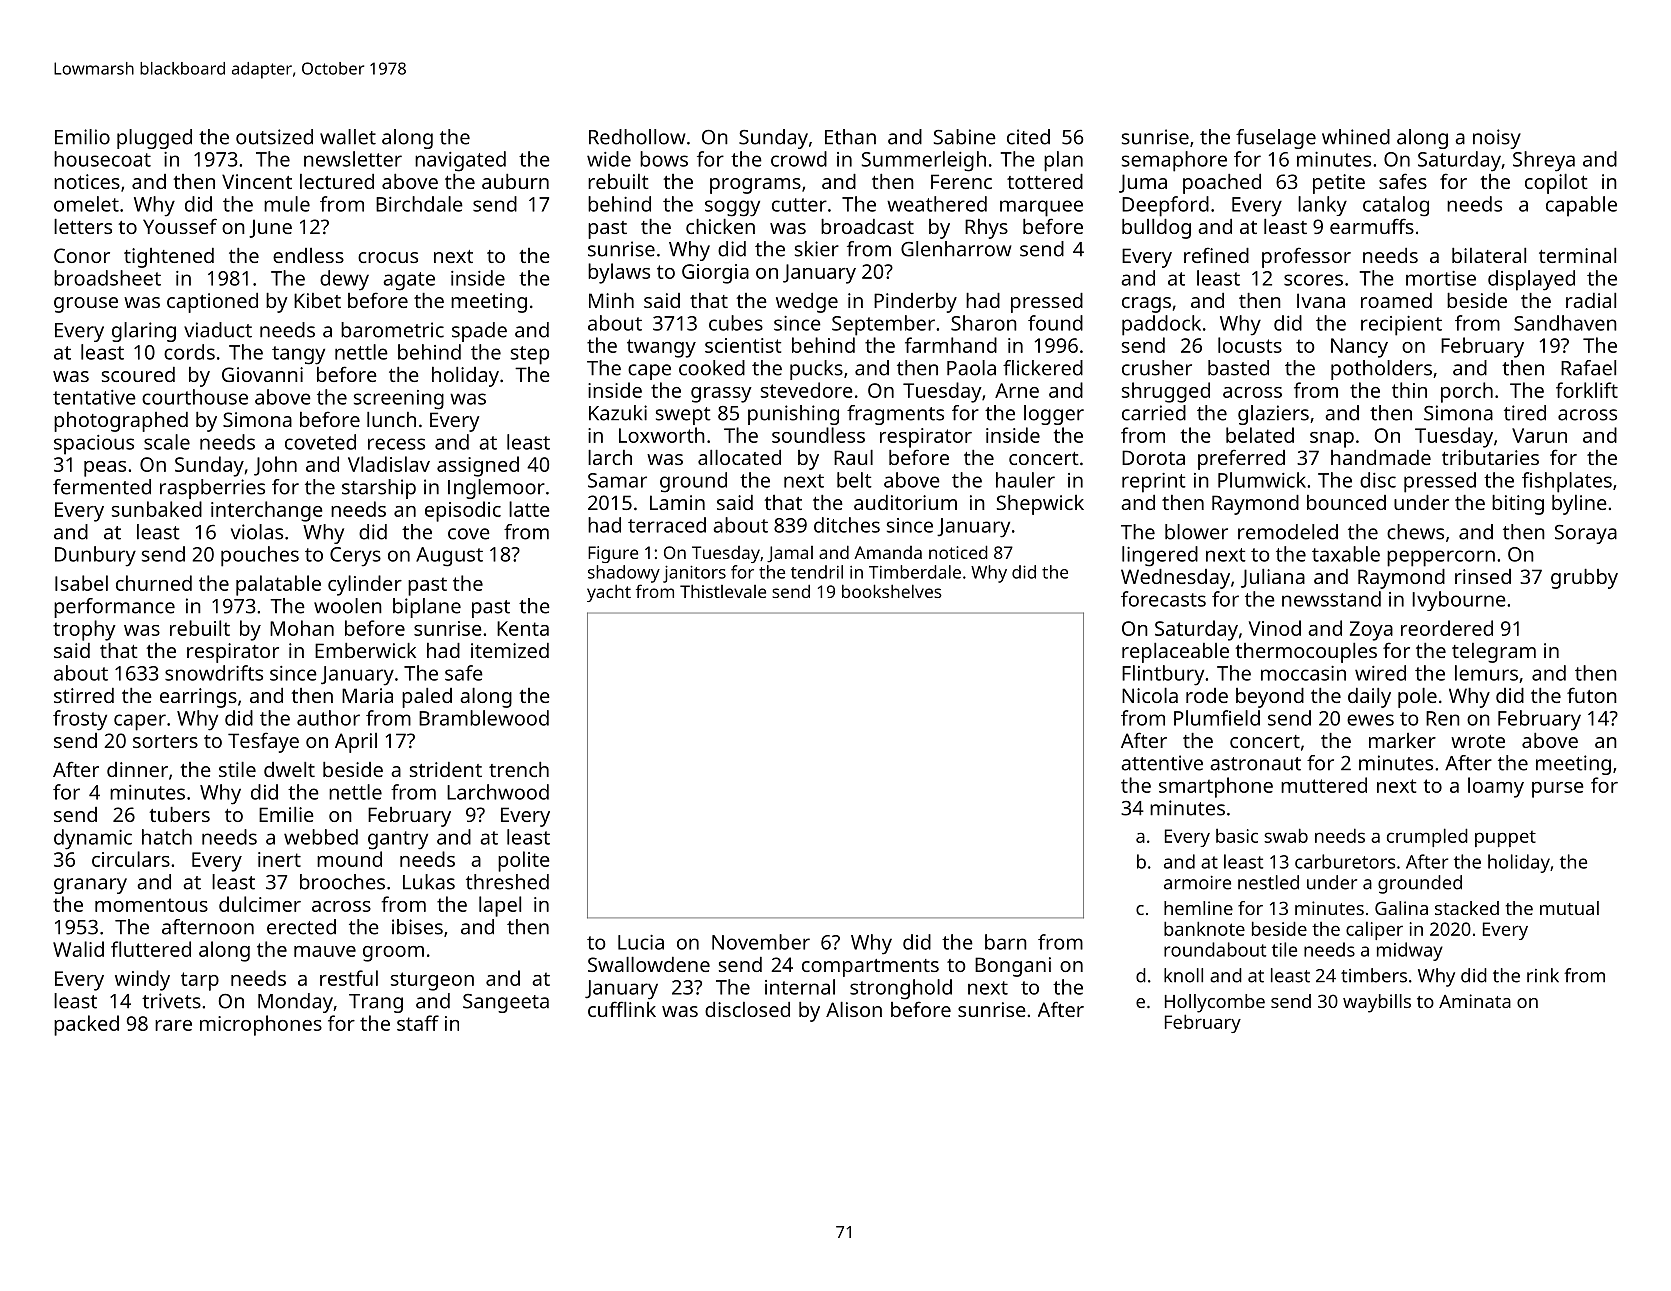  What do you see at coordinates (817, 249) in the page?
I see `skier` at bounding box center [817, 249].
